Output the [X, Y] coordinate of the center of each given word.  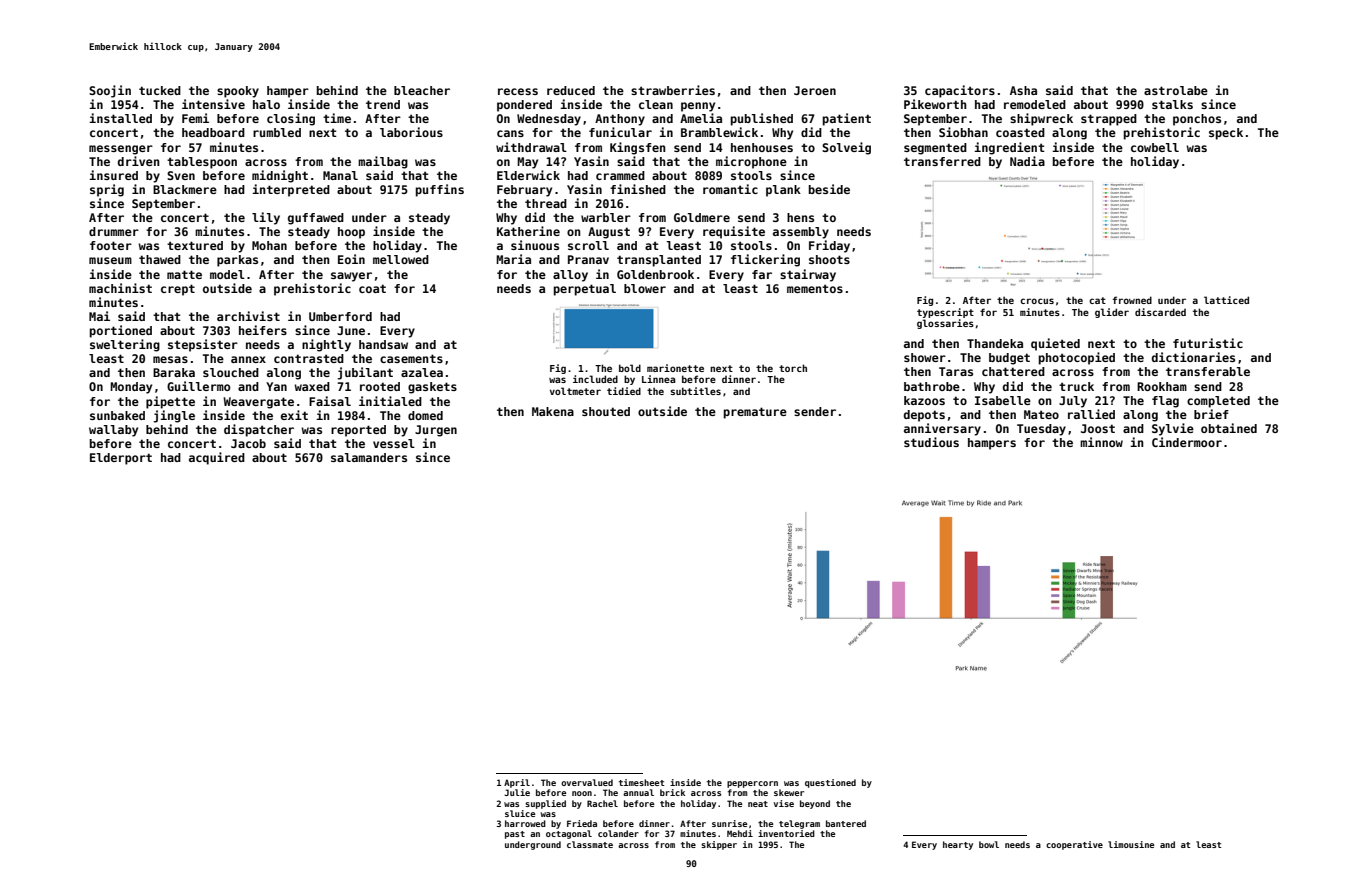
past [515, 835]
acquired [217, 458]
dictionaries [1193, 357]
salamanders [369, 457]
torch [793, 368]
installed [120, 118]
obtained [1229, 428]
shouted [606, 411]
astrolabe [1176, 90]
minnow [1101, 442]
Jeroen [815, 90]
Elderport [121, 459]
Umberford [340, 316]
